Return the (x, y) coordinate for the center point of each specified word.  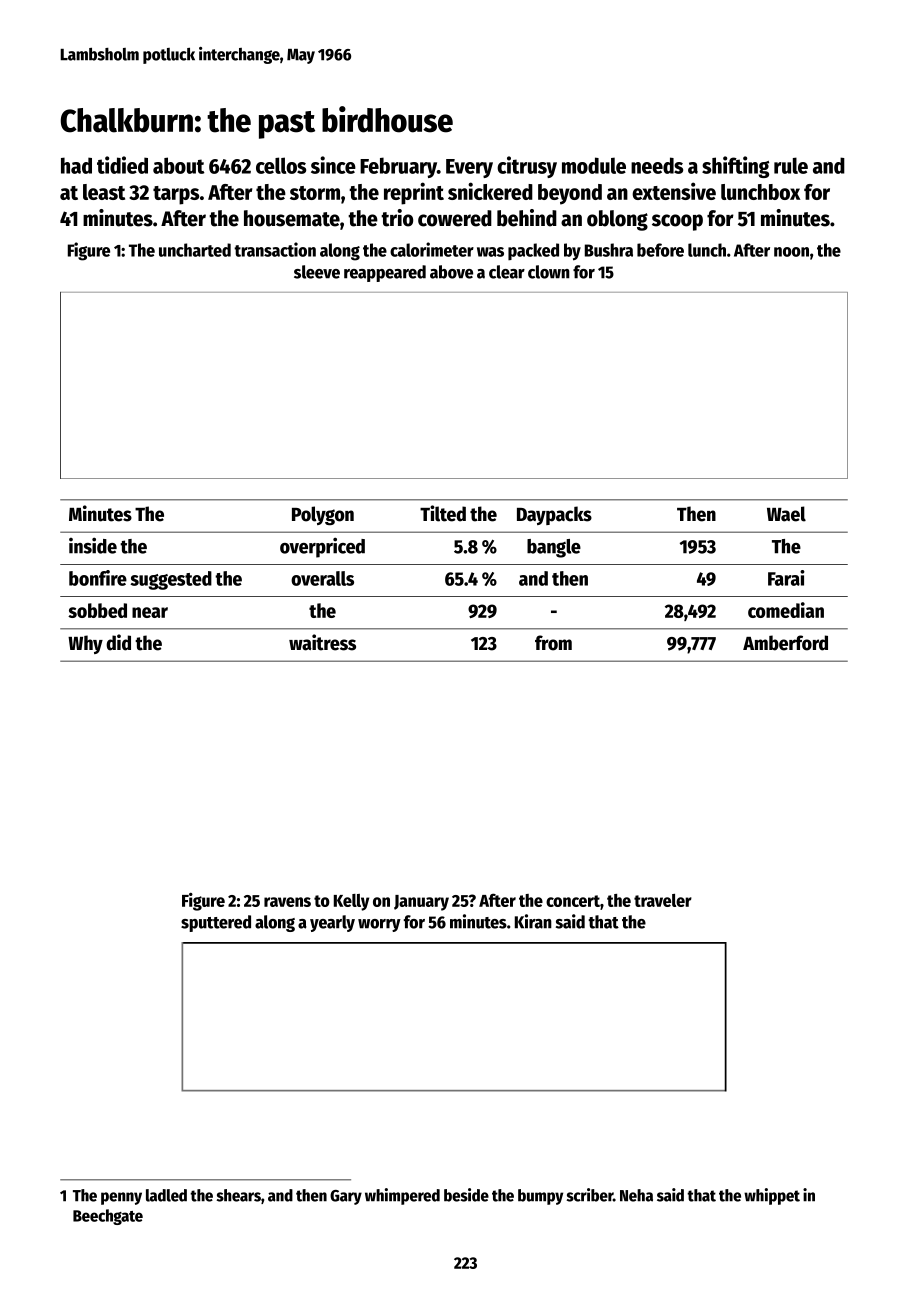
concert (573, 901)
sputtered (216, 923)
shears (239, 1195)
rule (791, 165)
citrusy (527, 167)
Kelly (351, 902)
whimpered (402, 1196)
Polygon (323, 515)
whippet (772, 1196)
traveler (663, 900)
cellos (281, 165)
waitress (322, 642)
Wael (786, 514)
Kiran (533, 921)
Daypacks (554, 515)
